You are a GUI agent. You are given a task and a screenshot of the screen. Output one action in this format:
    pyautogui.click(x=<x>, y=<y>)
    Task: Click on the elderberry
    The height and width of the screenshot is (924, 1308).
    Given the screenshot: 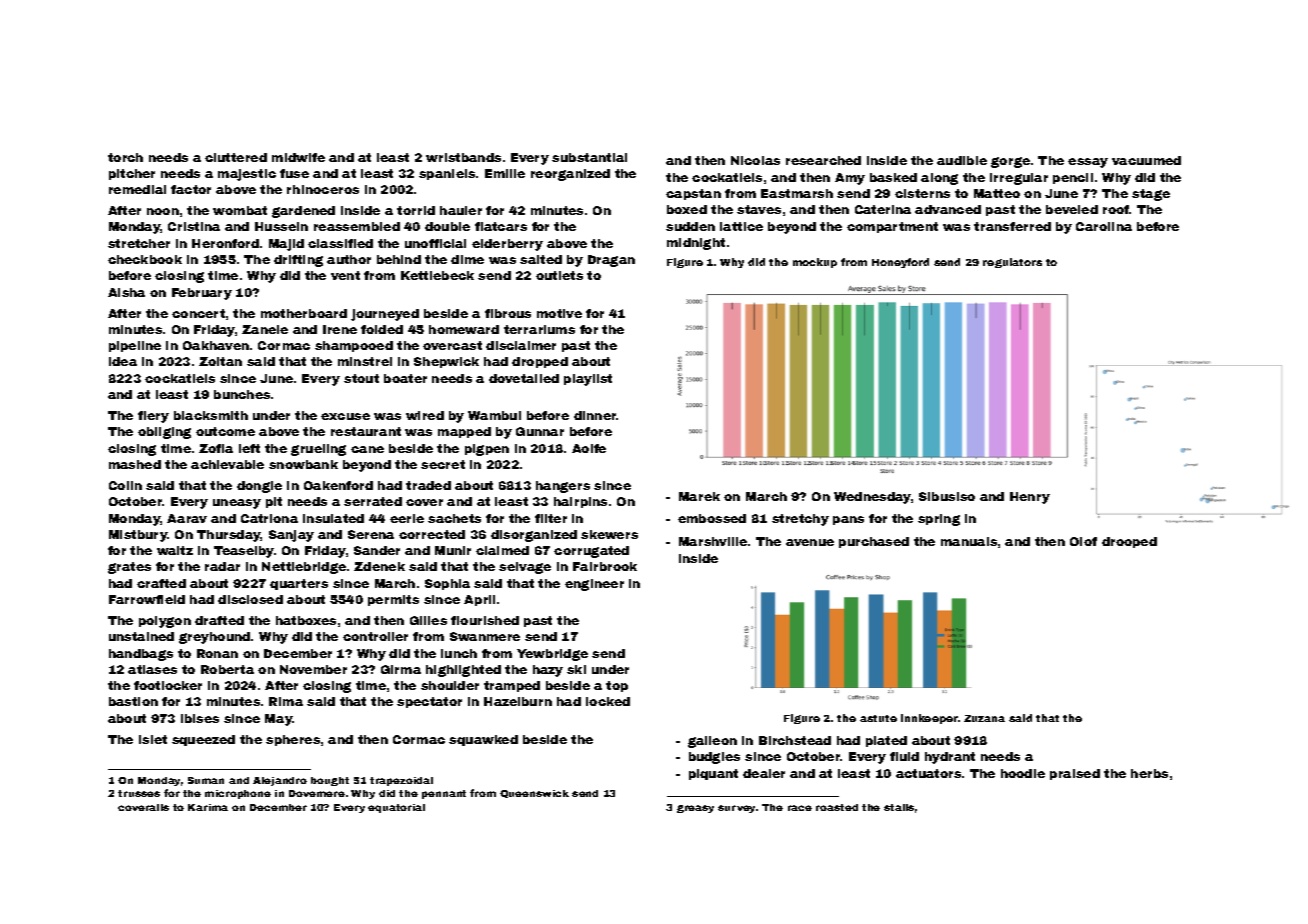 What is the action you would take?
    pyautogui.click(x=507, y=245)
